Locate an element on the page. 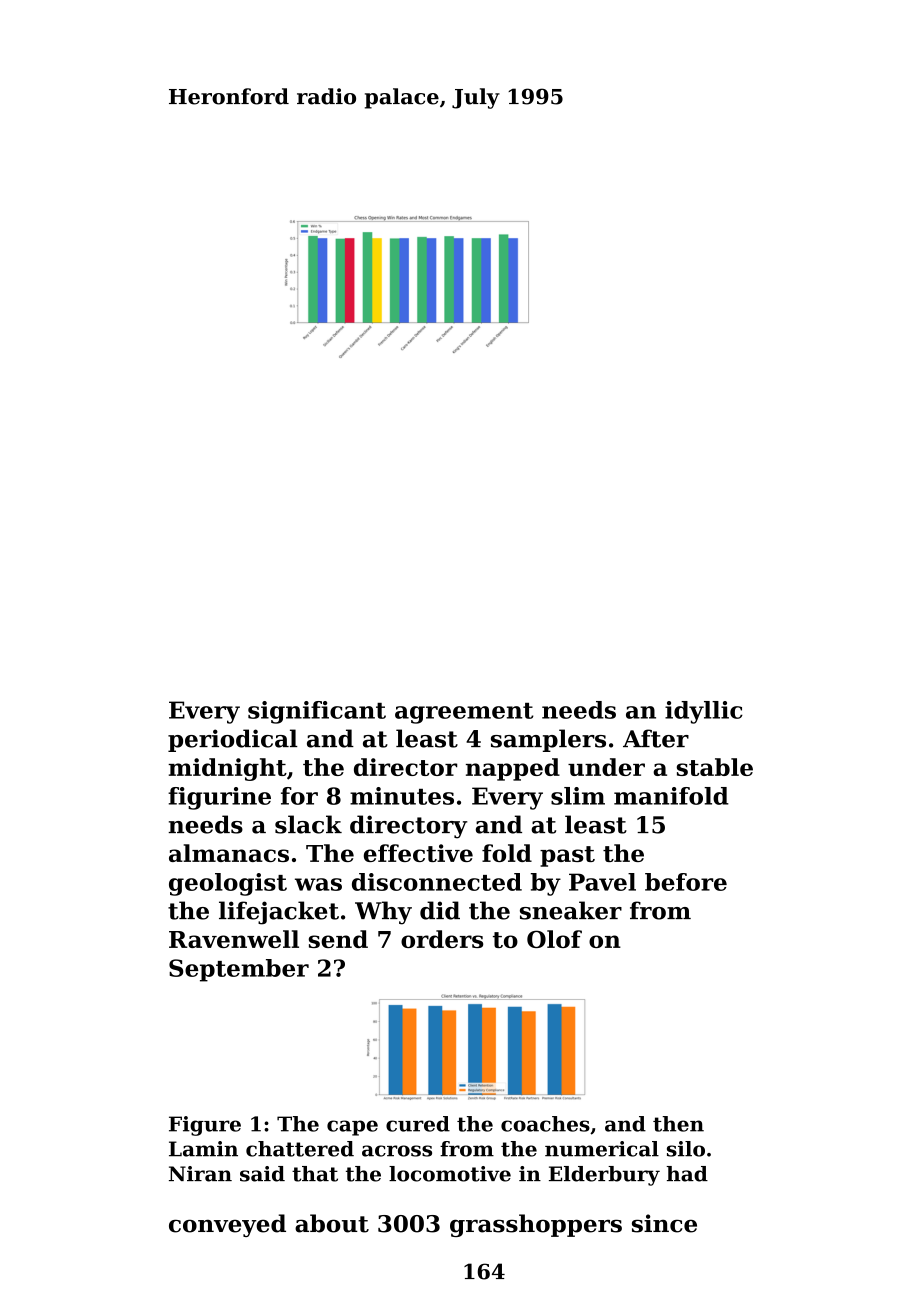 The height and width of the document is (1311, 924). idyllic is located at coordinates (704, 712).
